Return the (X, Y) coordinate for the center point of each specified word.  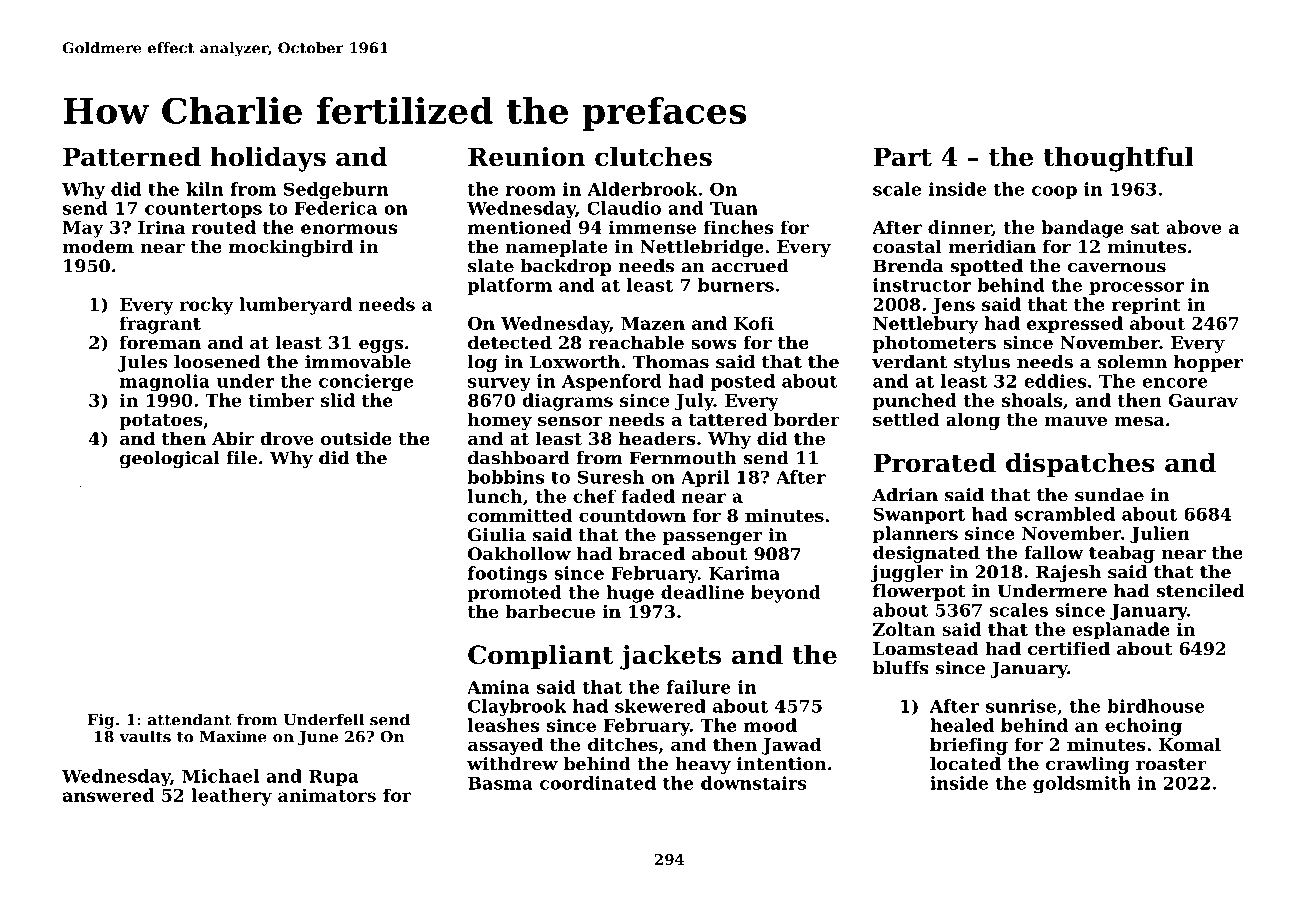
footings (507, 575)
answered (108, 795)
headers (657, 438)
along (973, 421)
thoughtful (1118, 159)
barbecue (550, 611)
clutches (653, 157)
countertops (203, 210)
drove (287, 438)
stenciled (1200, 591)
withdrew (512, 764)
